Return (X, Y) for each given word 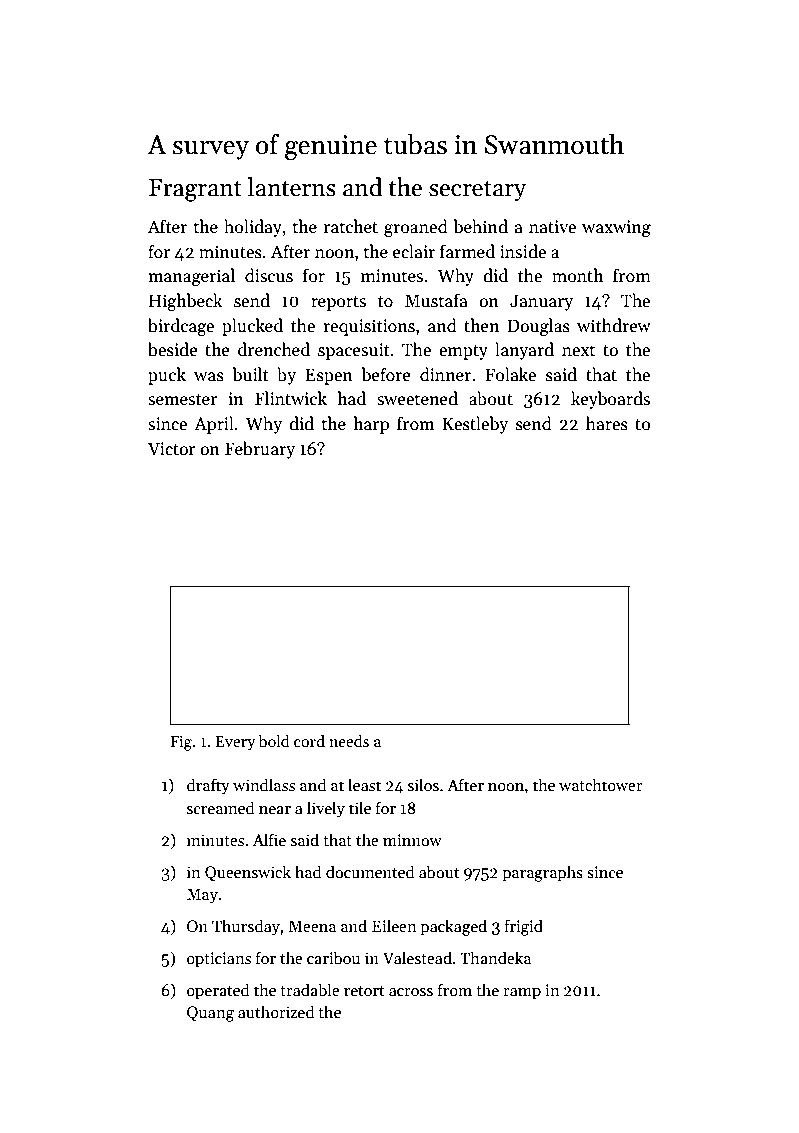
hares (607, 423)
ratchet (351, 226)
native (552, 227)
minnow (412, 840)
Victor (172, 449)
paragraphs (542, 873)
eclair (414, 251)
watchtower (601, 784)
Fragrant (195, 190)
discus (269, 275)
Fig (181, 743)
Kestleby (475, 425)
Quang (210, 1014)
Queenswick (248, 873)
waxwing (616, 228)
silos (423, 784)
